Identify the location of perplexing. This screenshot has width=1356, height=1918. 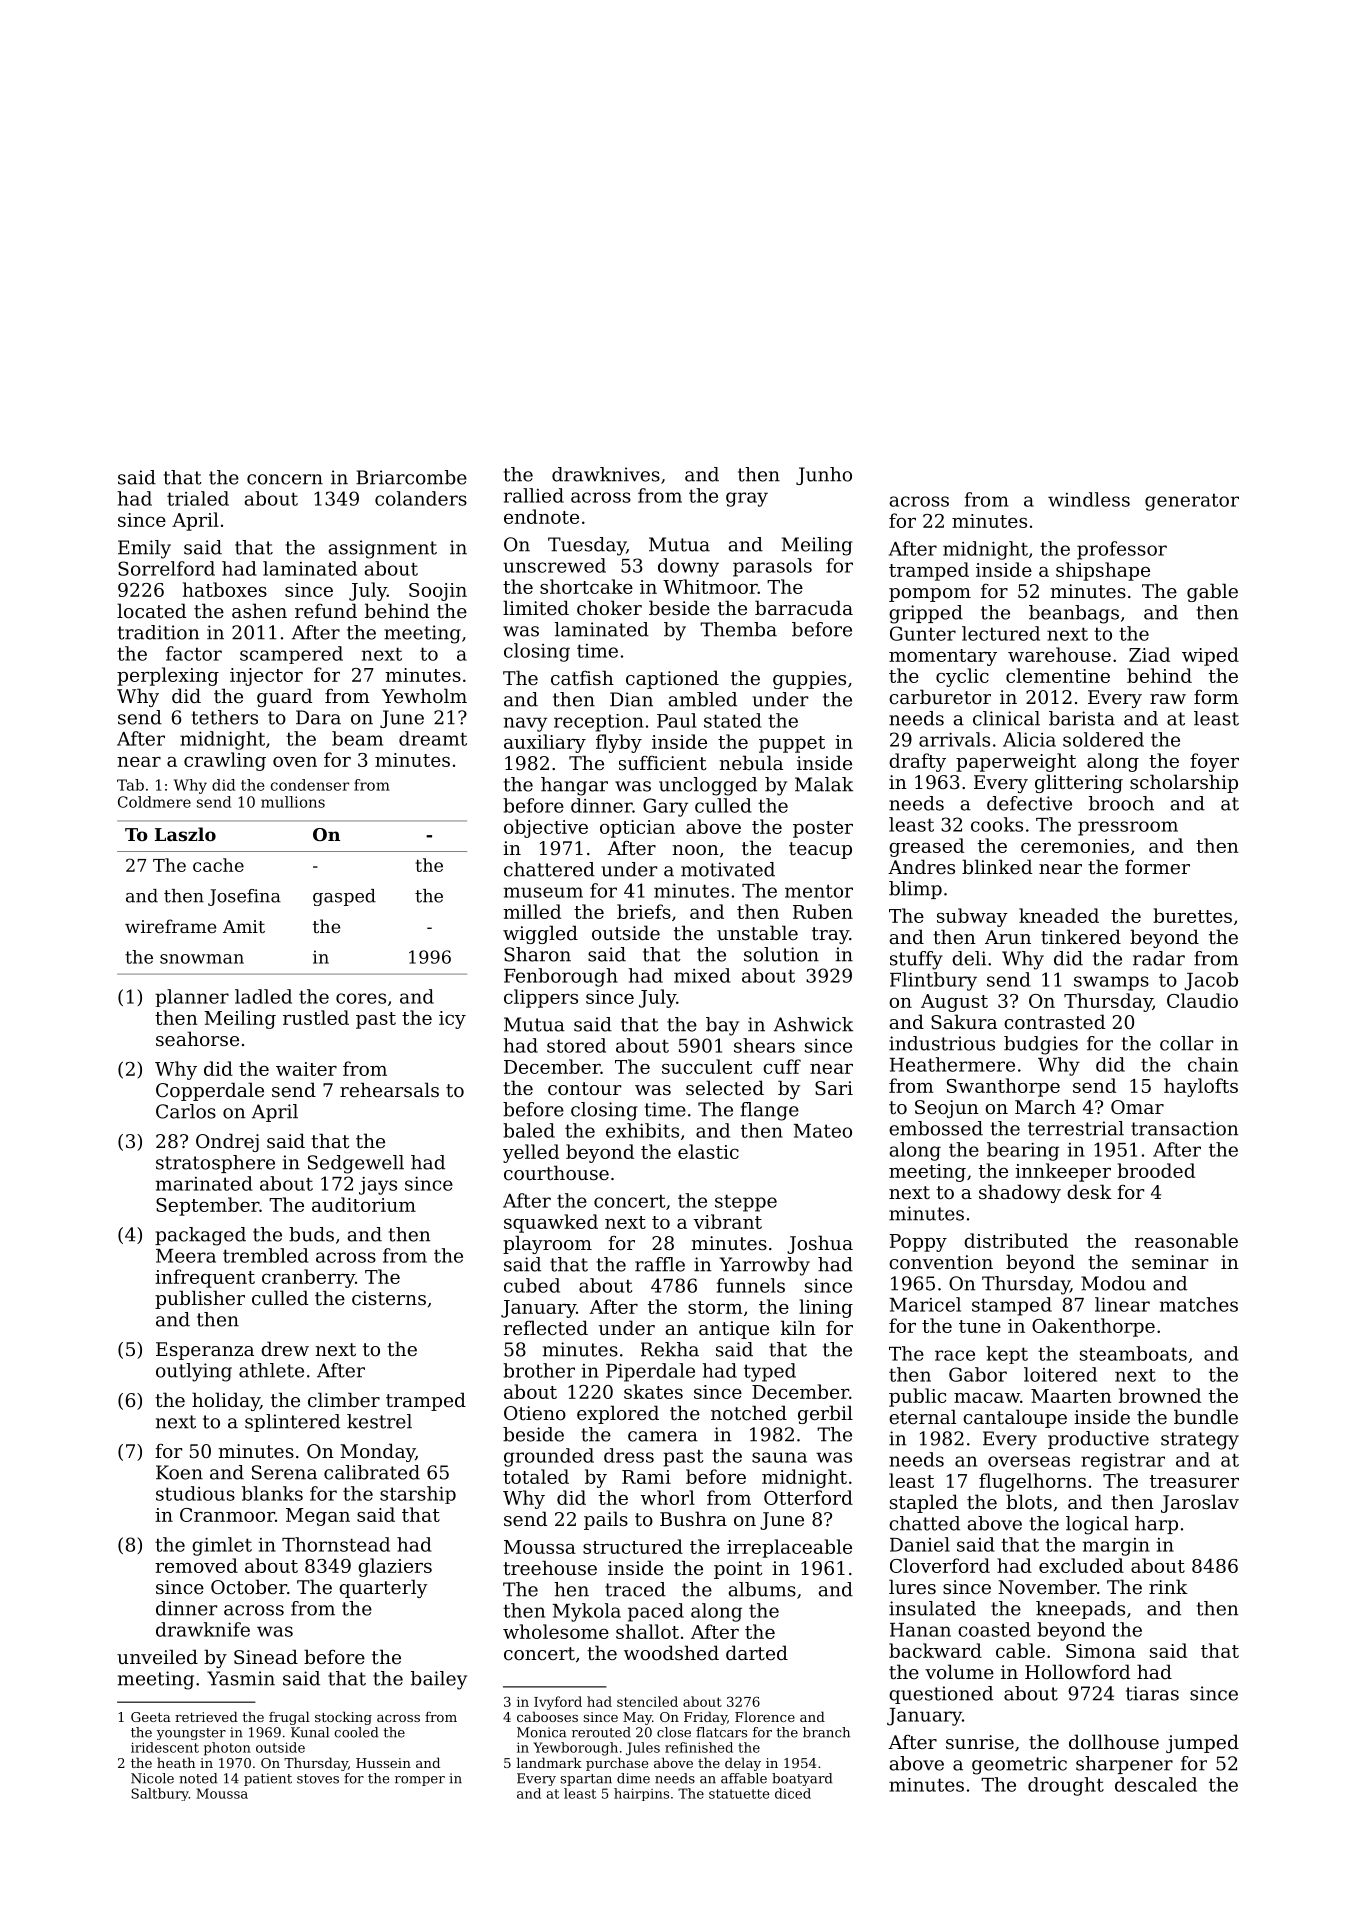
(168, 676).
